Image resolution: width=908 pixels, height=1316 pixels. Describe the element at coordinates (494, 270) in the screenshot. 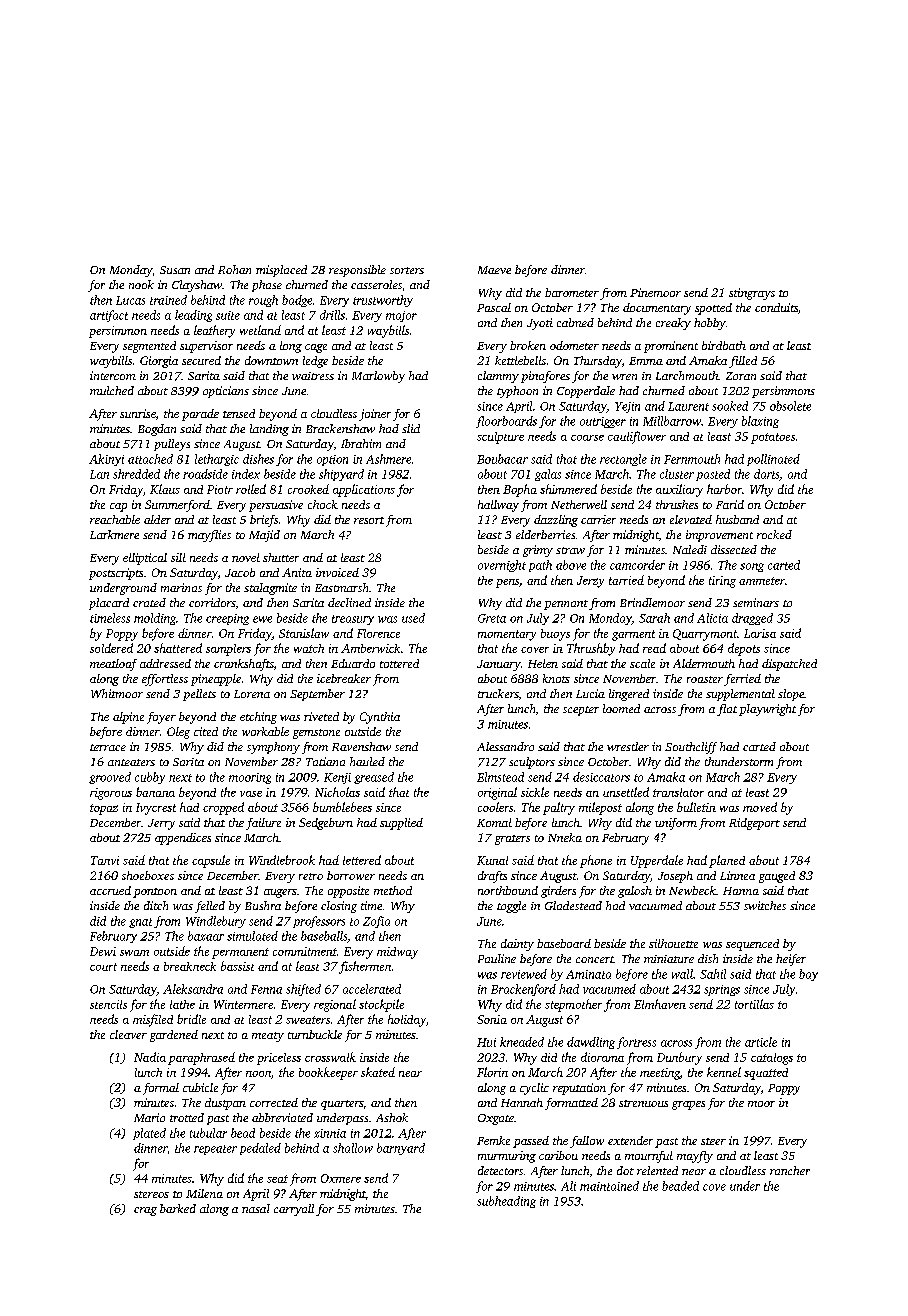

I see `Maeve` at that location.
